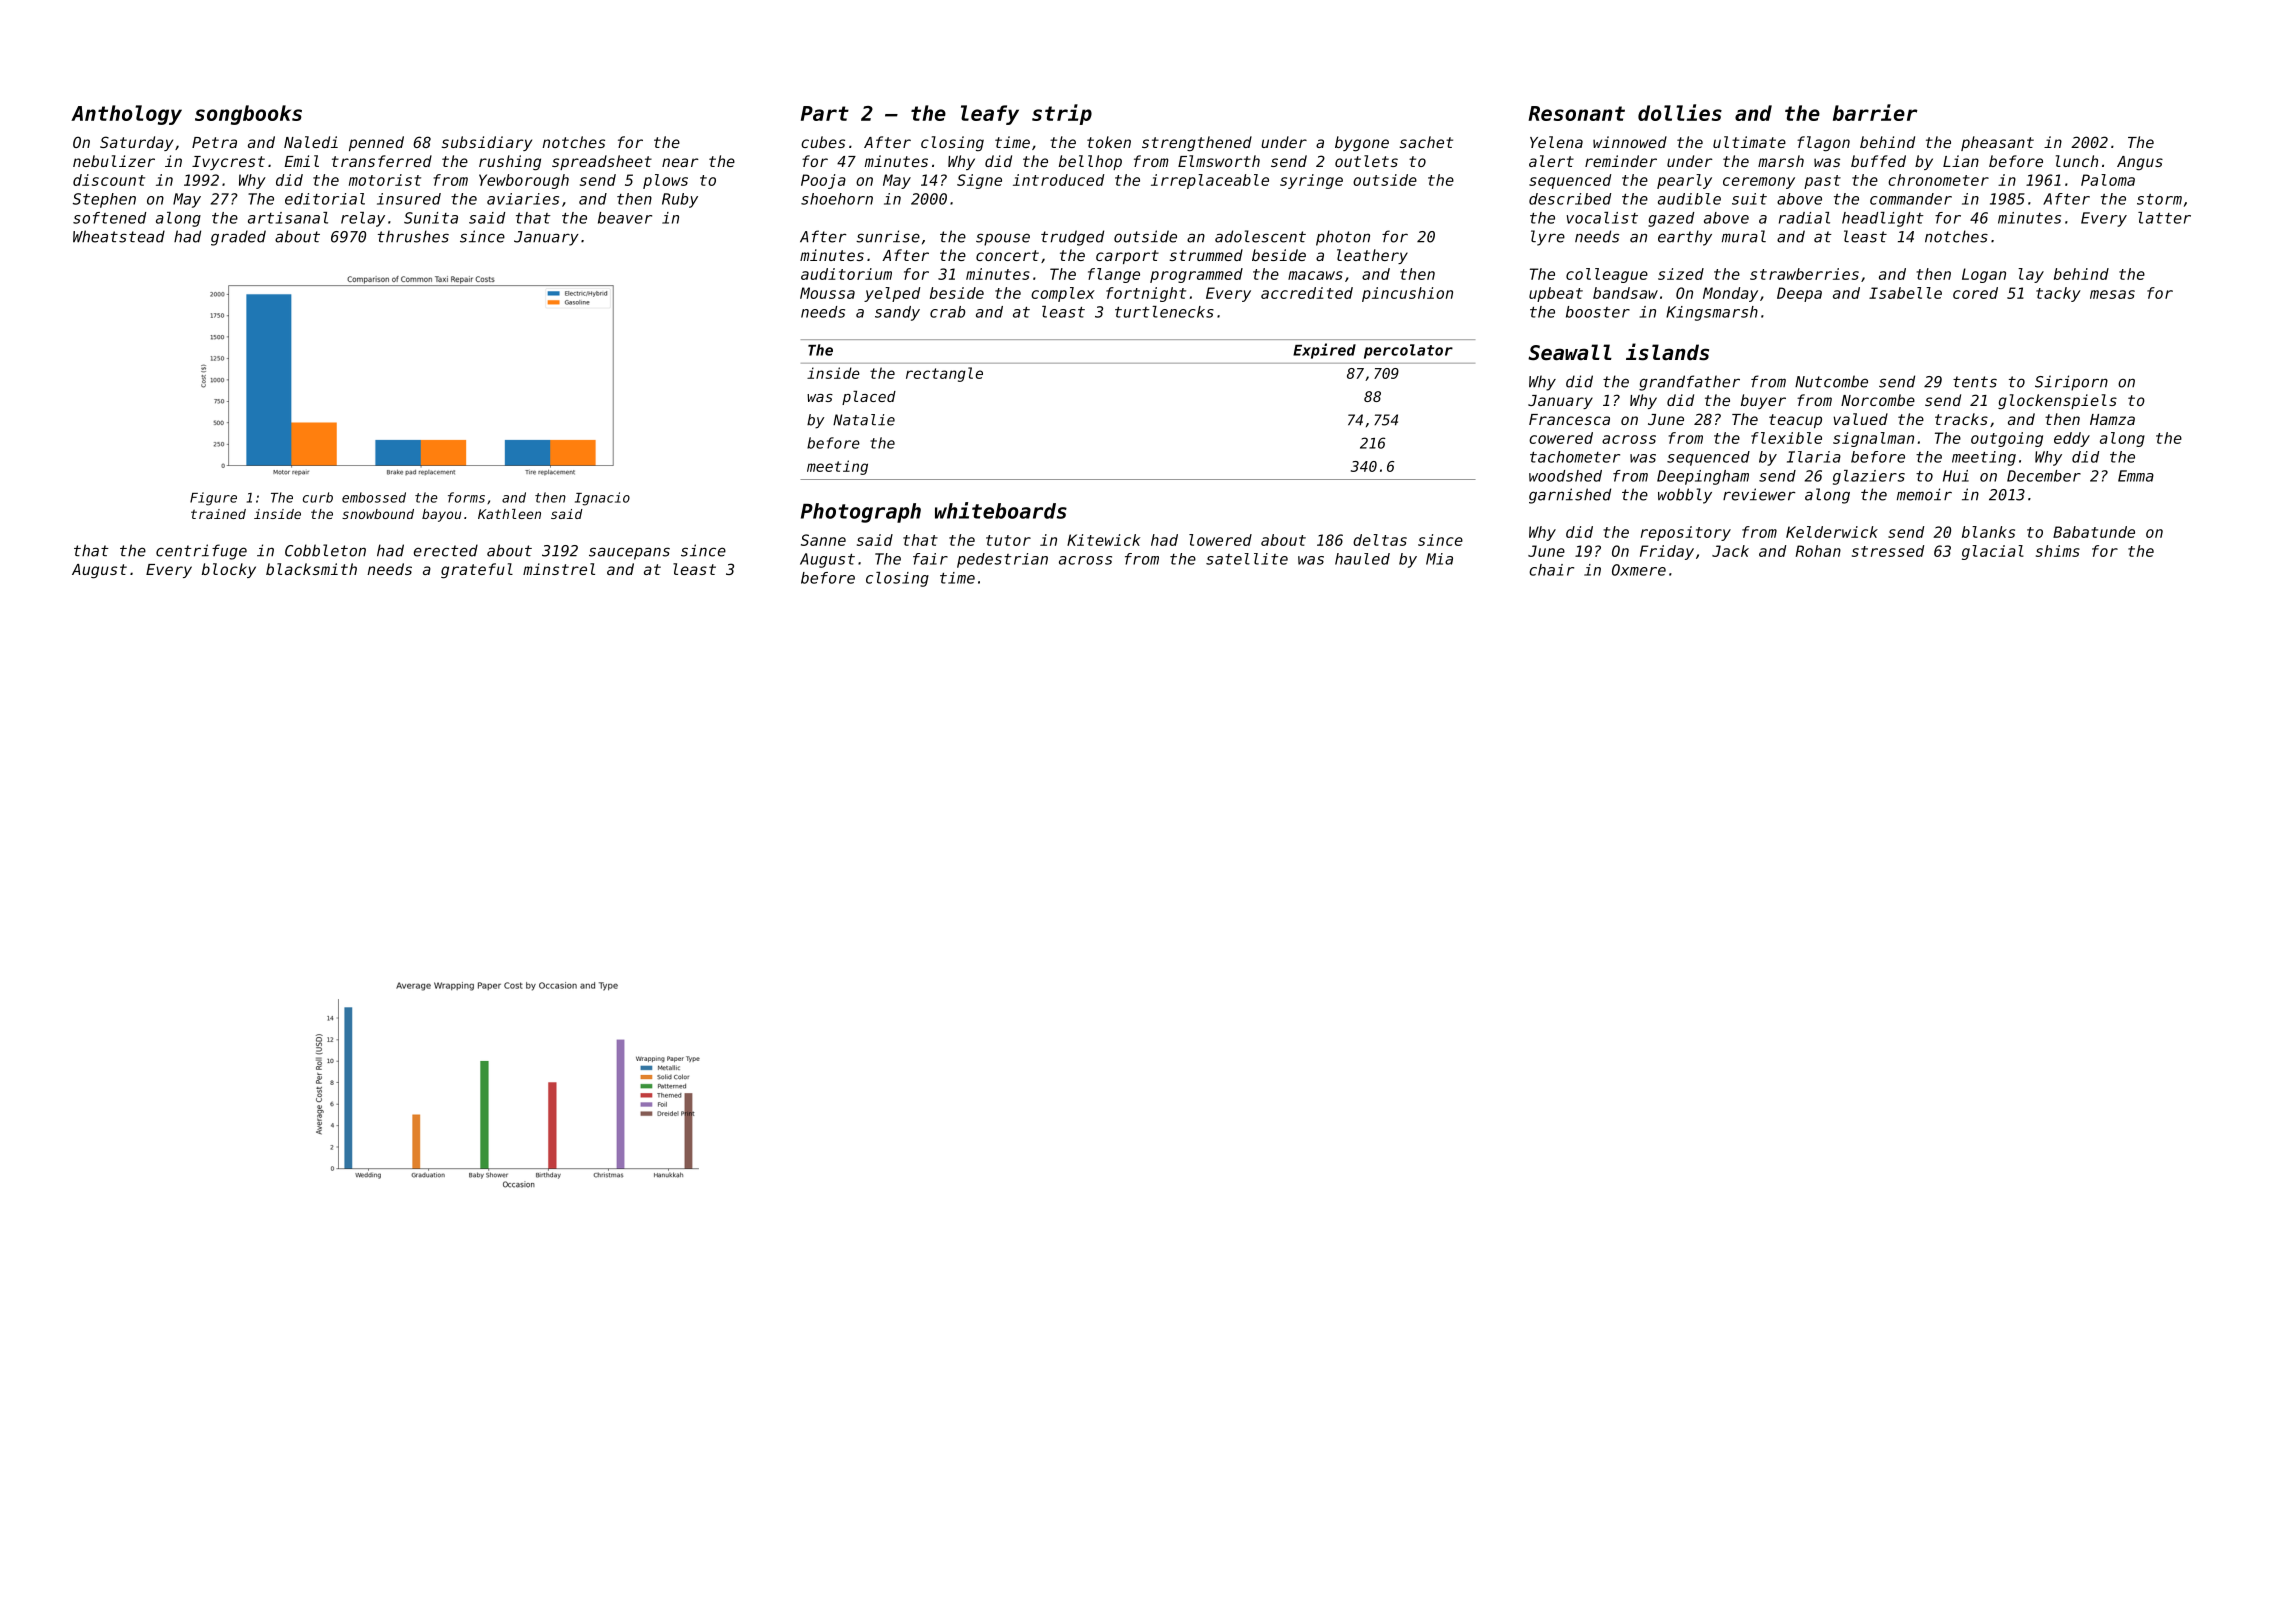 This document has height=1610, width=2276. I want to click on transferred, so click(382, 161).
